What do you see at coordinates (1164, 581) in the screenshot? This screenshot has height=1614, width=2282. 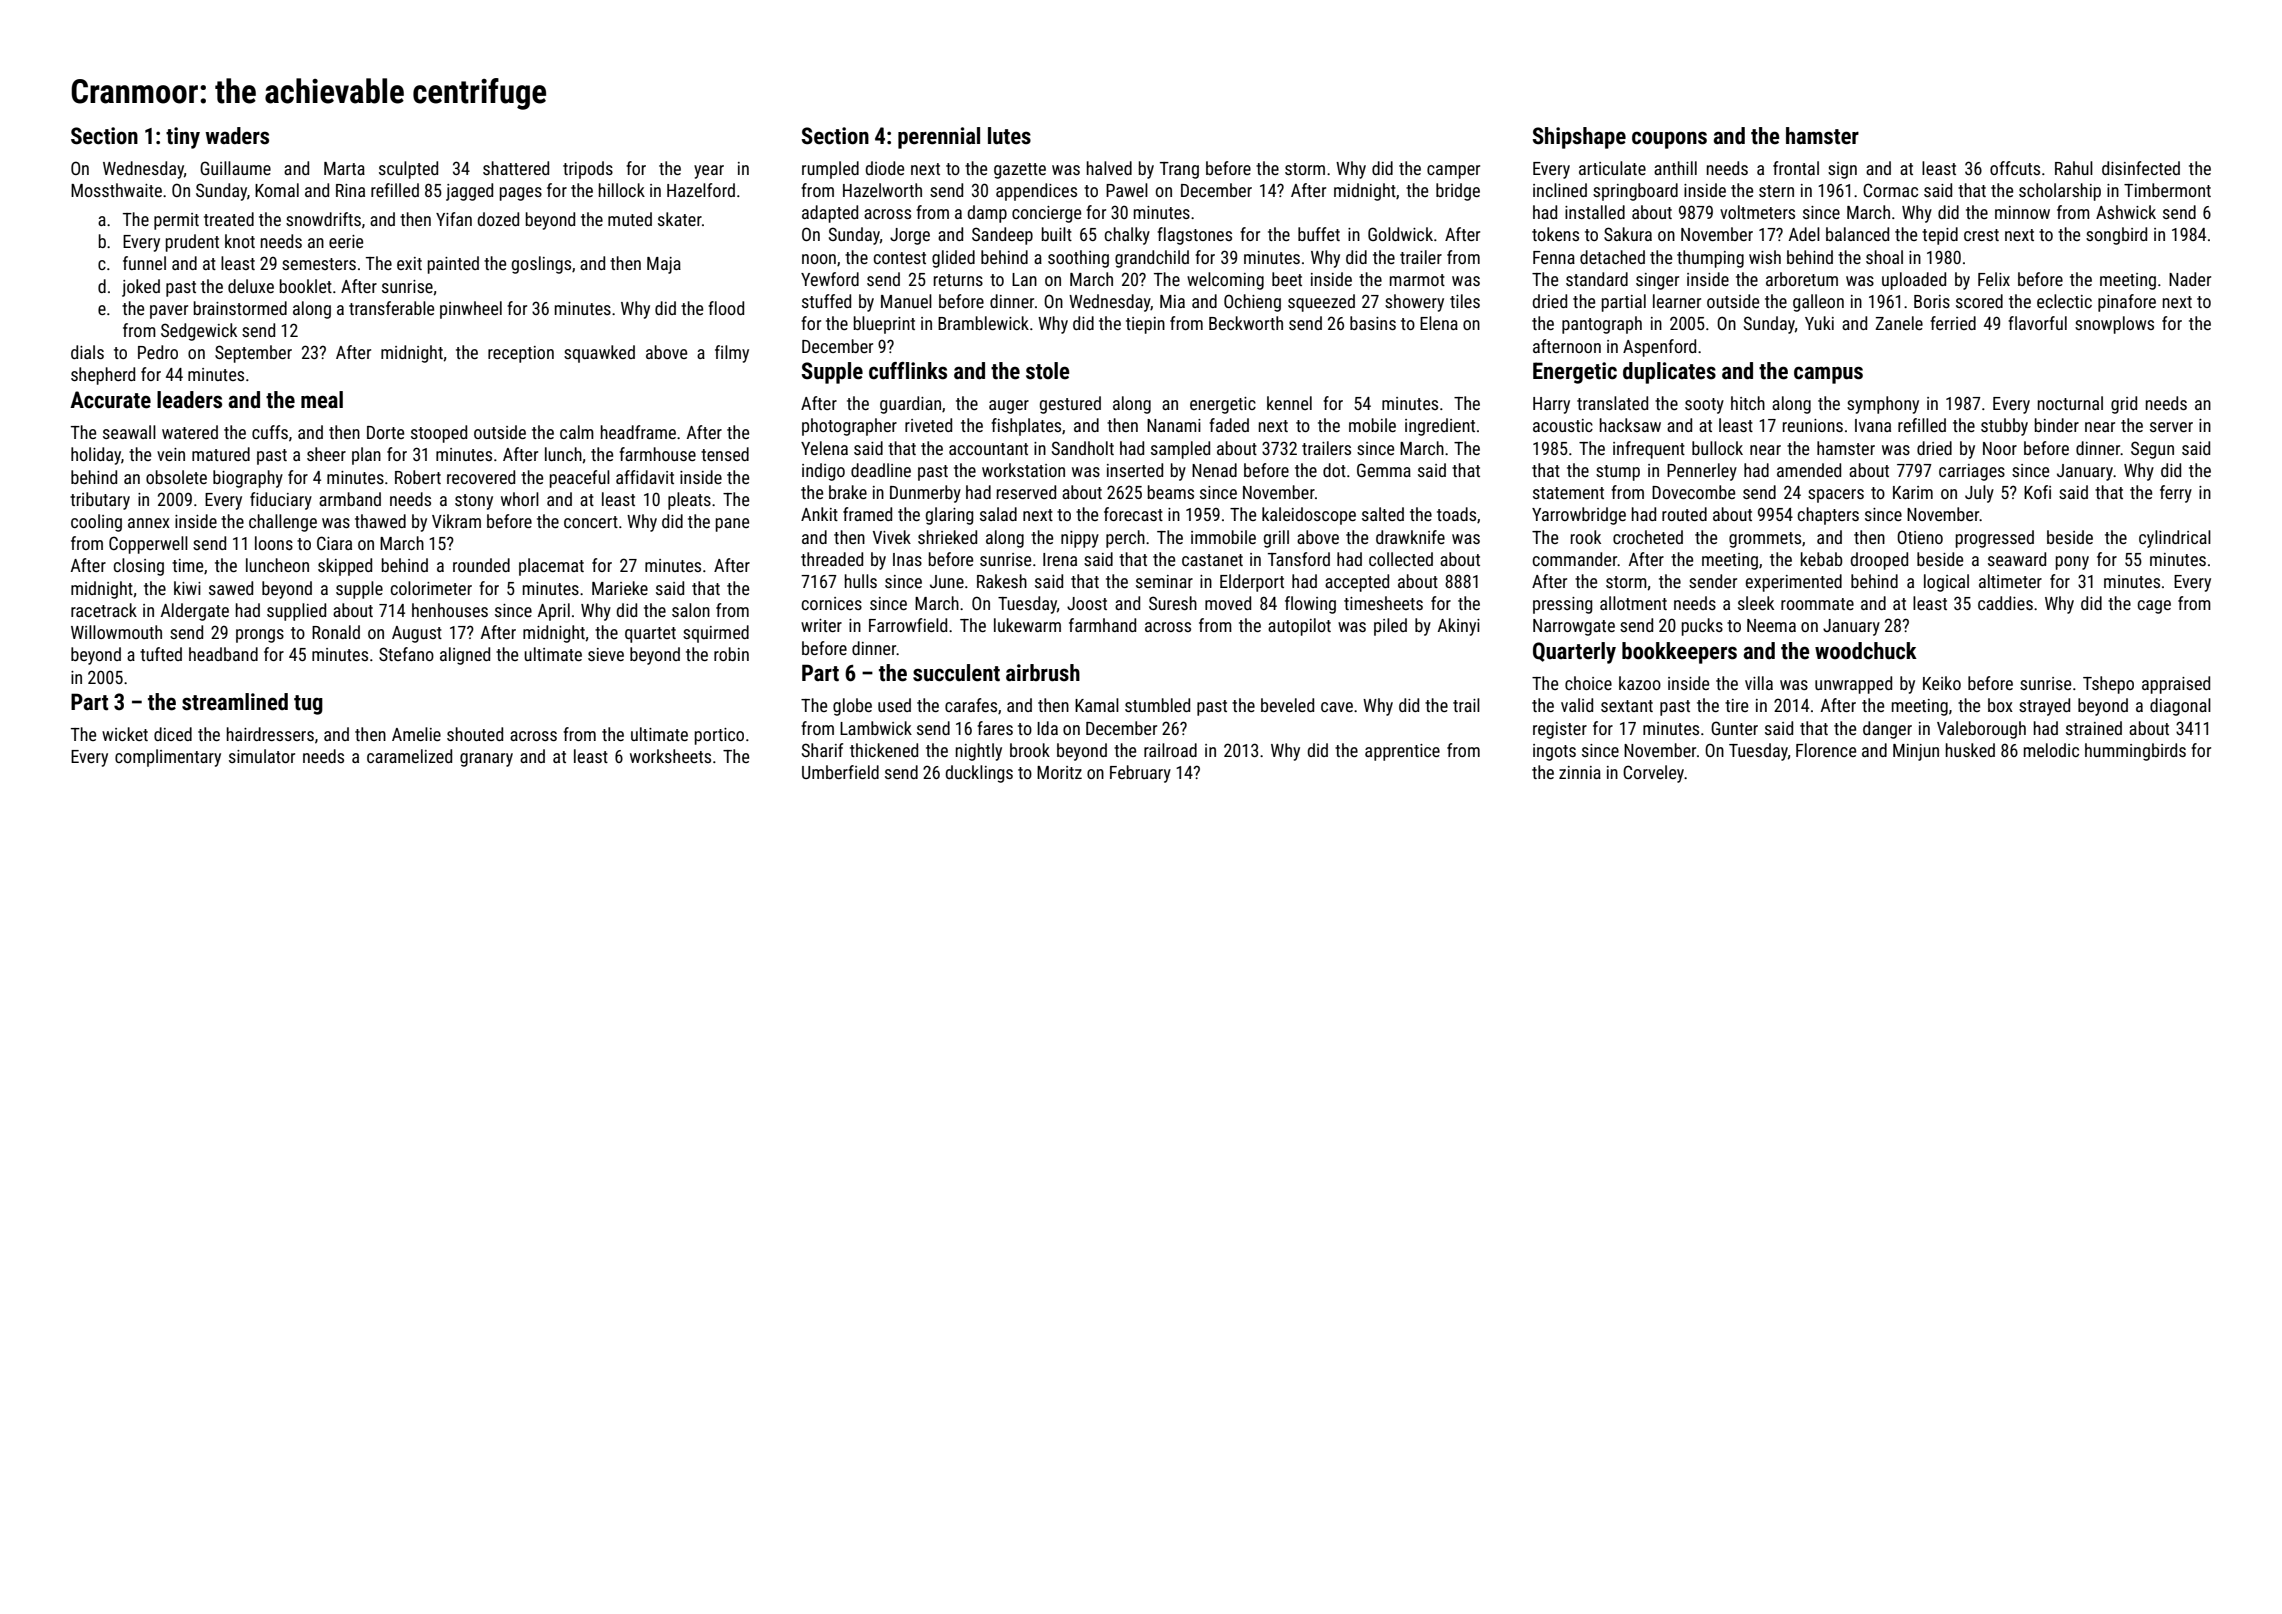 I see `seminar` at bounding box center [1164, 581].
